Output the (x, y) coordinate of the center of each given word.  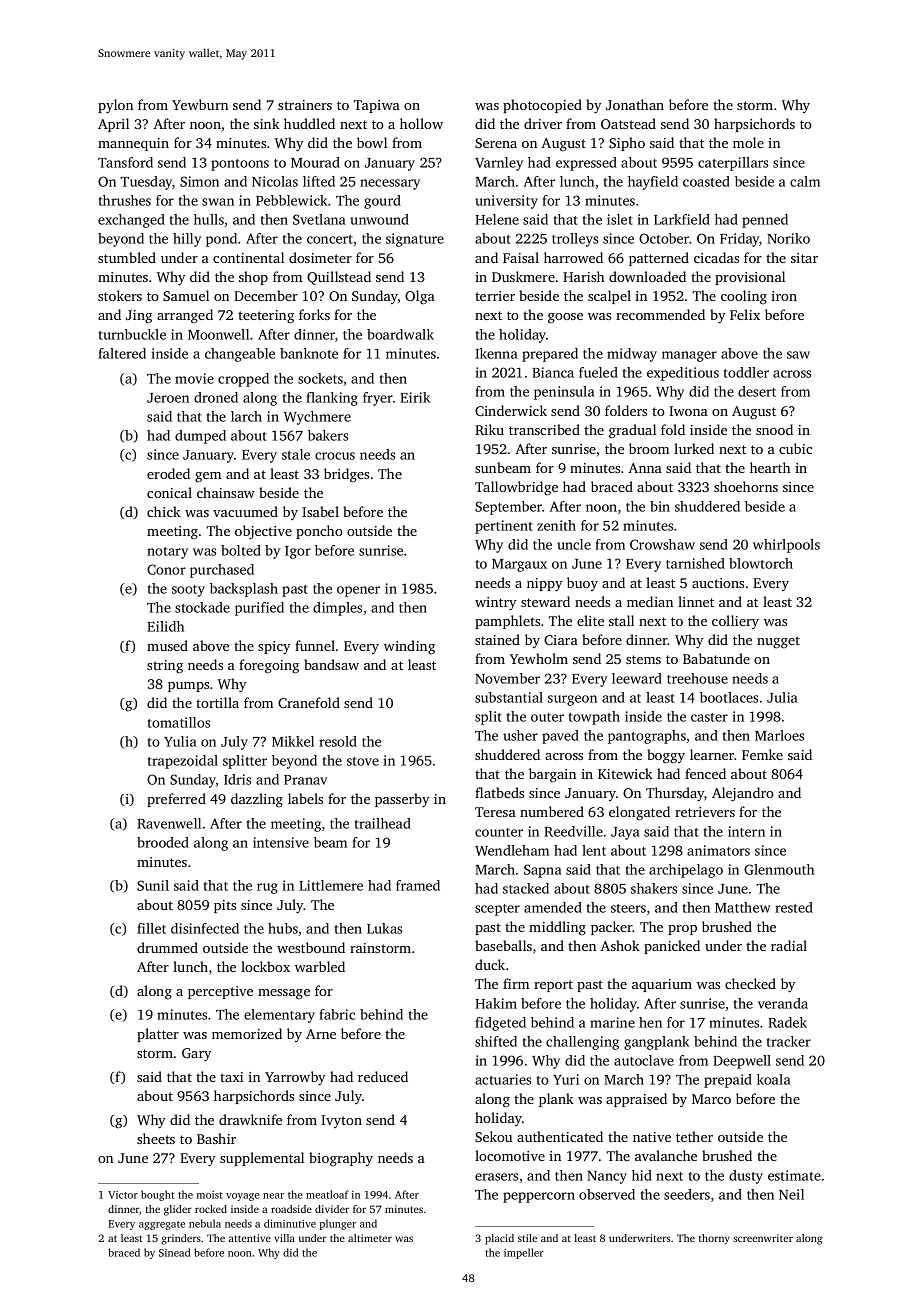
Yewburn (200, 104)
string (165, 667)
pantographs (647, 737)
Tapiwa (376, 106)
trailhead (383, 823)
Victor (123, 1195)
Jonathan (635, 104)
